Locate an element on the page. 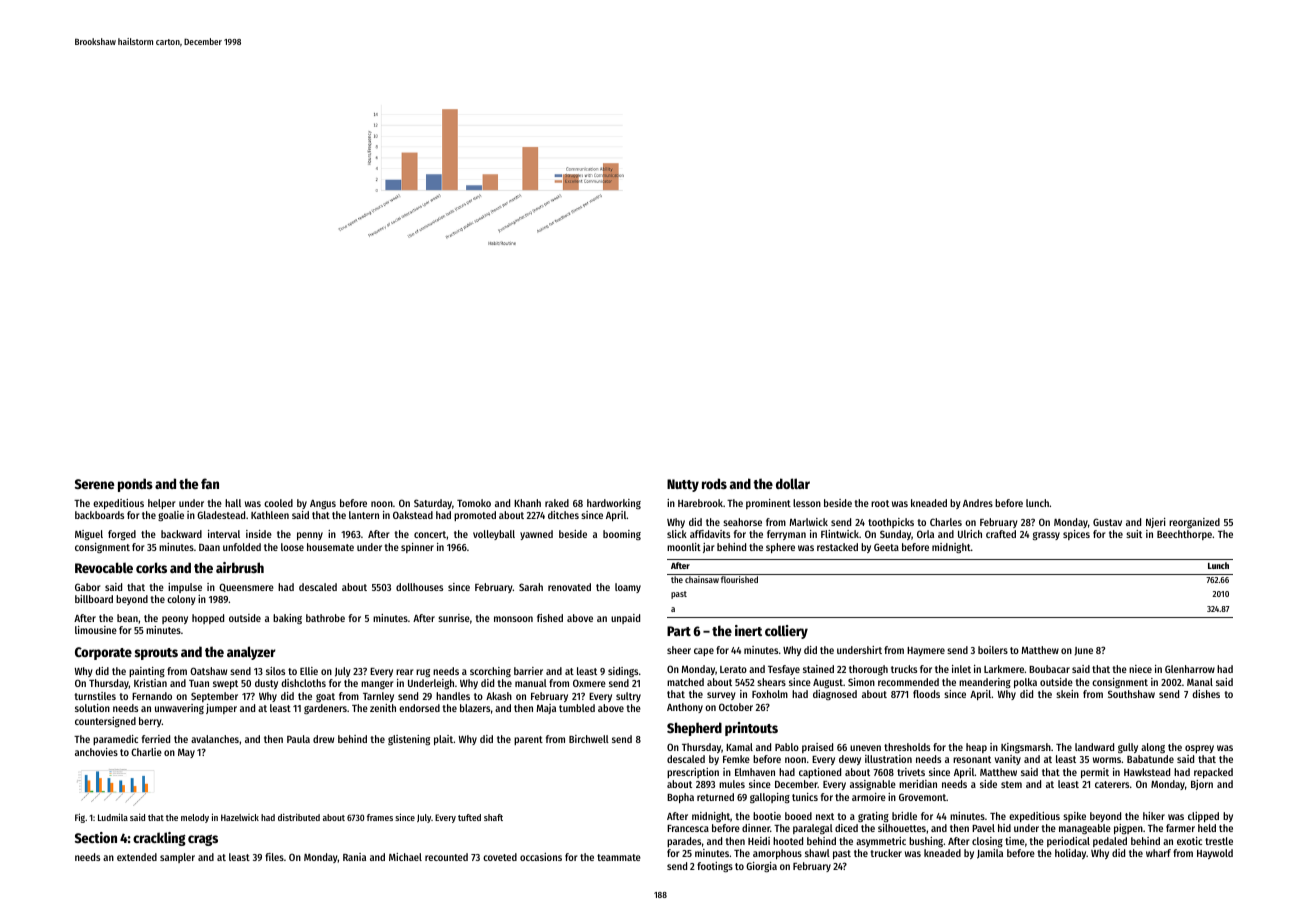 This document has height=924, width=1308. Anthony is located at coordinates (685, 708).
